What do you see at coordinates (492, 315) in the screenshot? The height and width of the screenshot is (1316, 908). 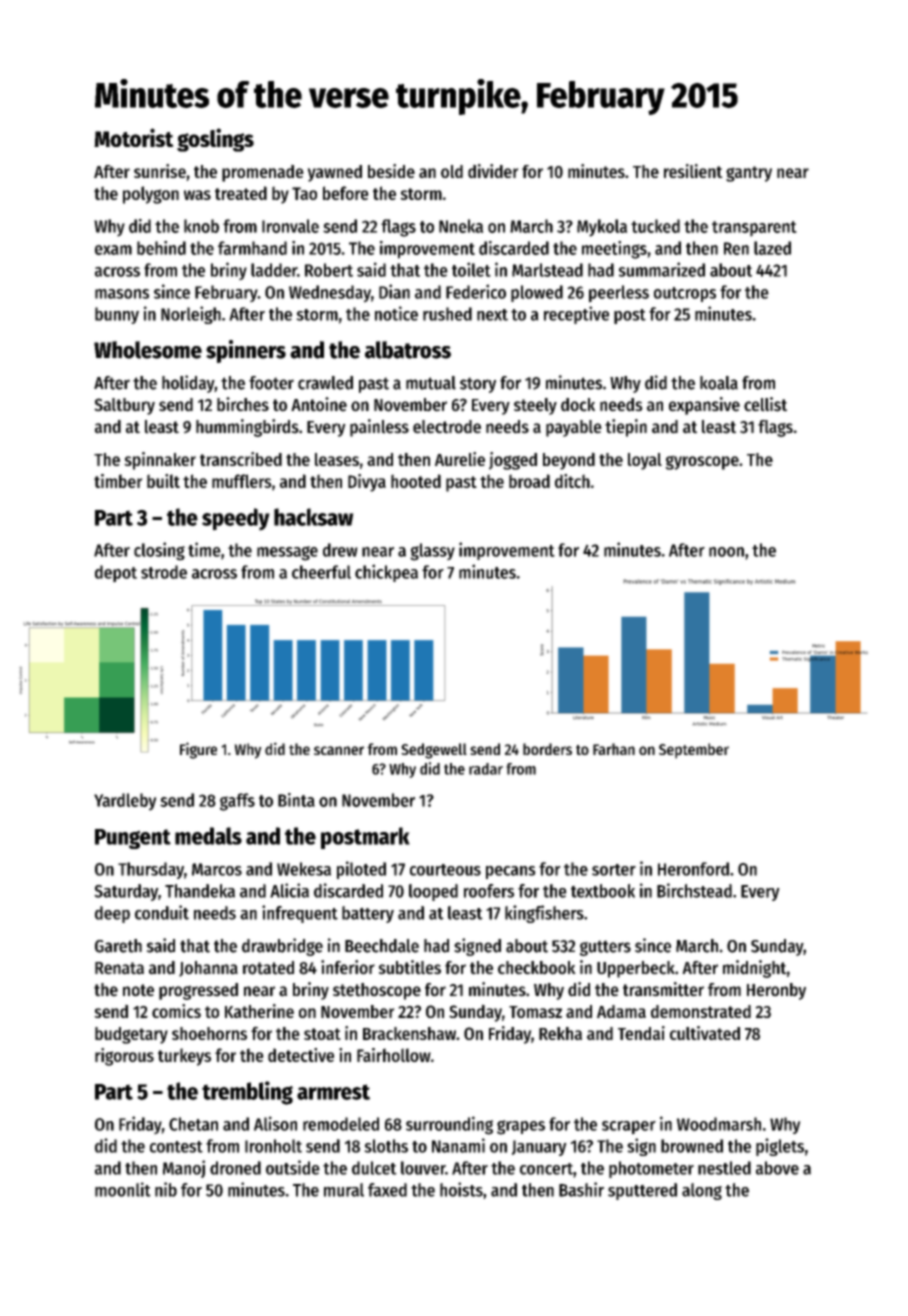 I see `next` at bounding box center [492, 315].
